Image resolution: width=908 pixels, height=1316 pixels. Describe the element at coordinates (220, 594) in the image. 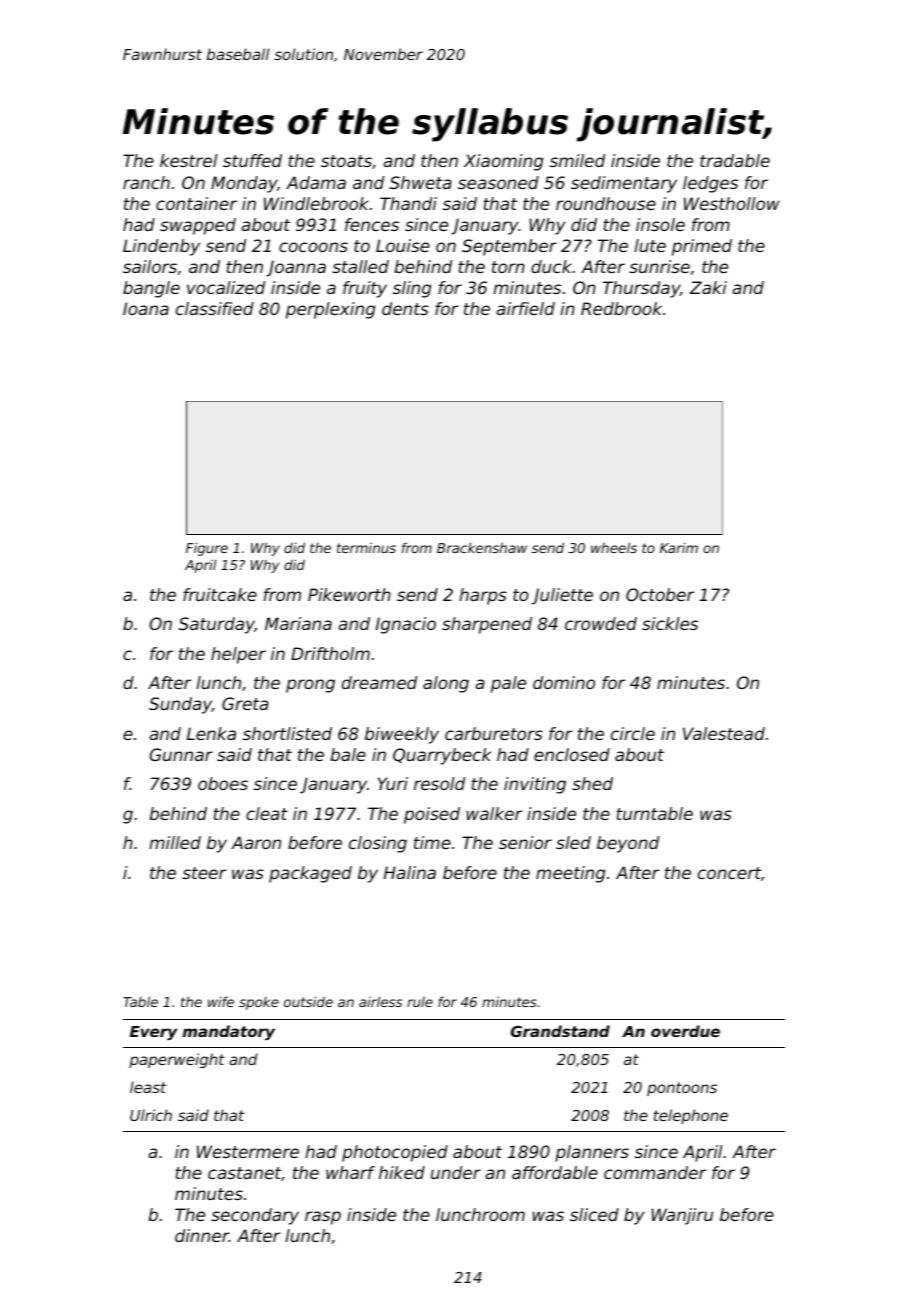

I see `fruitcake` at that location.
